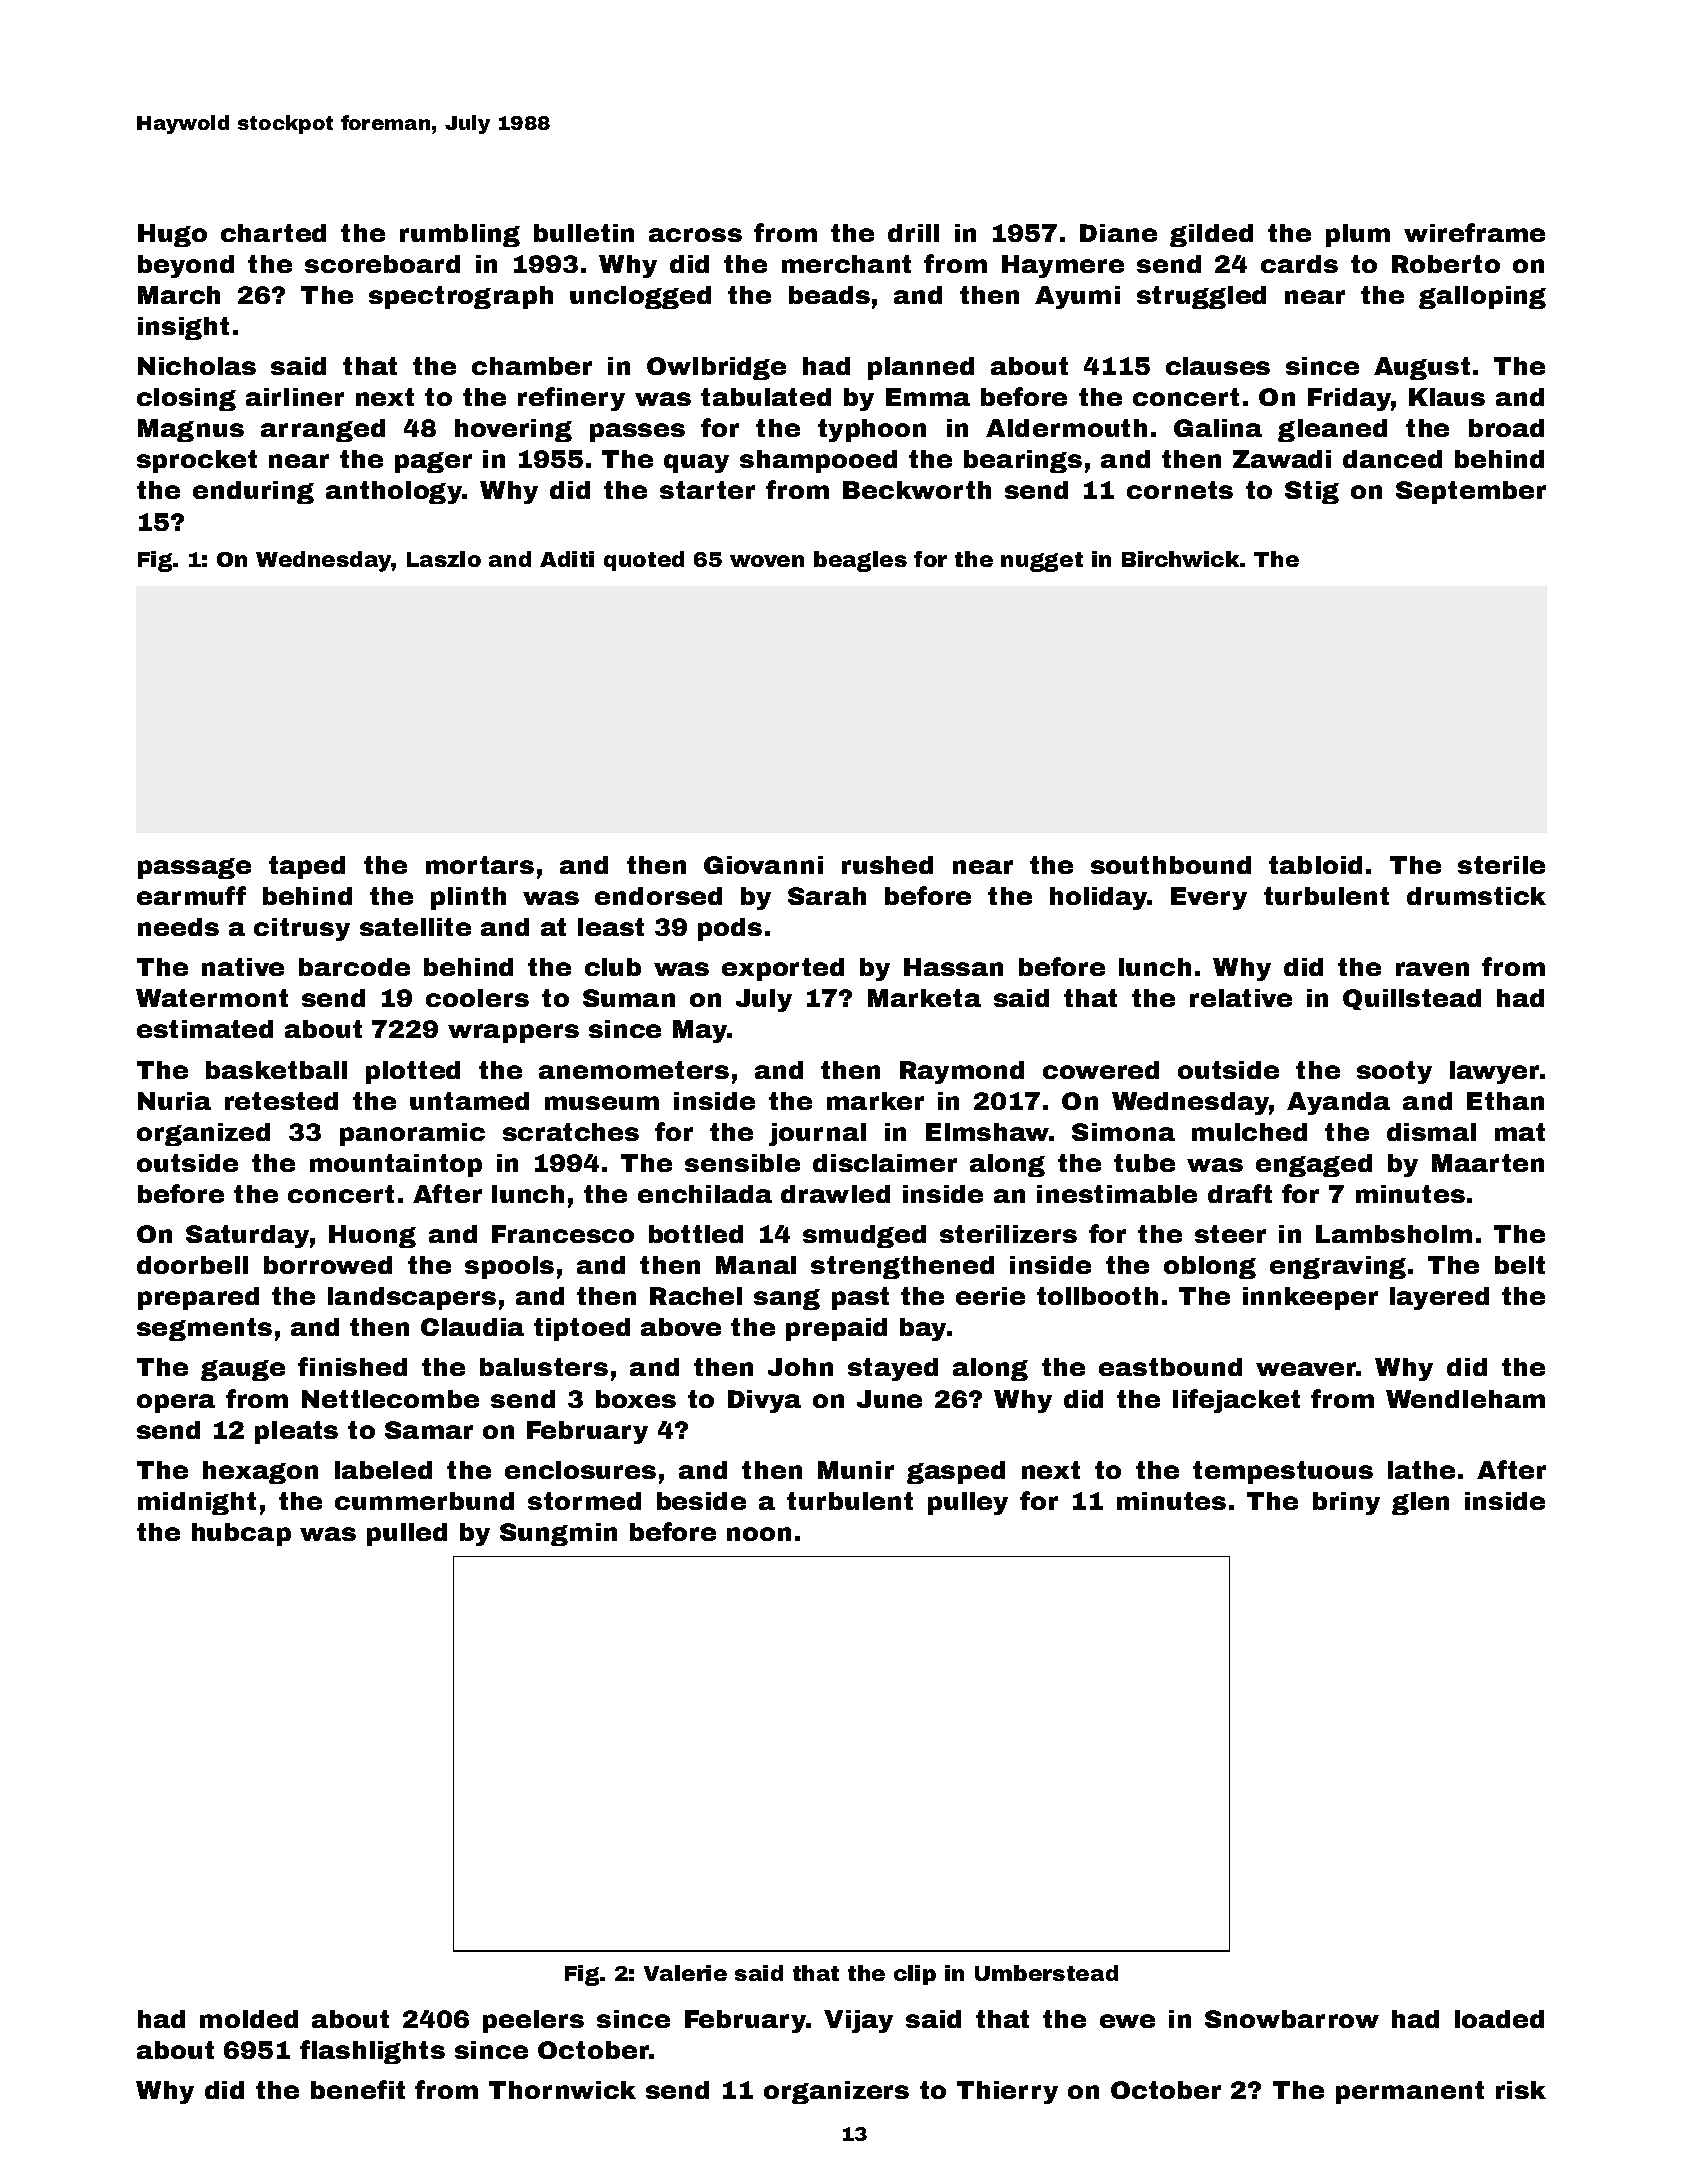  What do you see at coordinates (513, 430) in the screenshot?
I see `hovering` at bounding box center [513, 430].
